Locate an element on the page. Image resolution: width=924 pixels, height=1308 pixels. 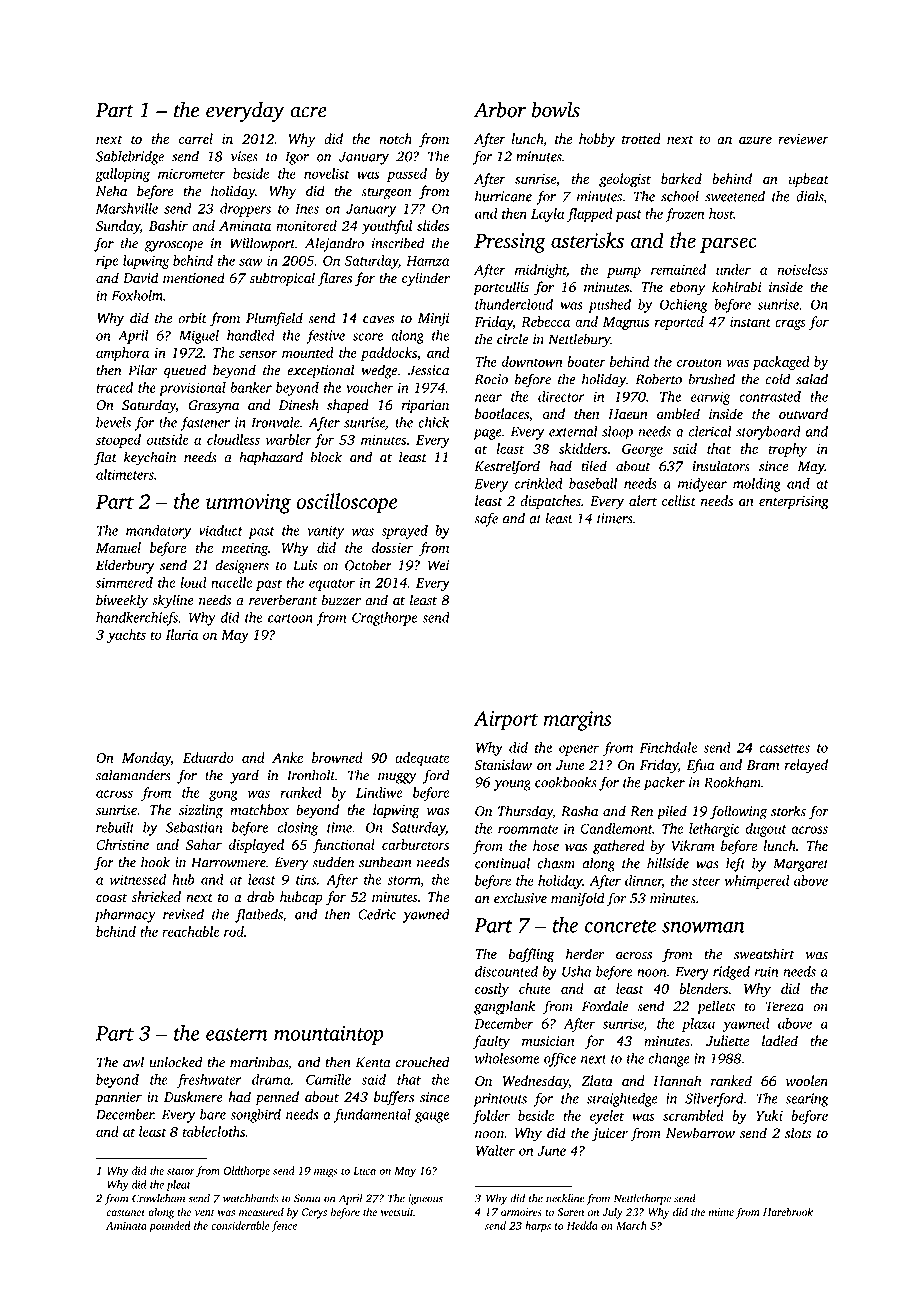
Arbor is located at coordinates (499, 110).
